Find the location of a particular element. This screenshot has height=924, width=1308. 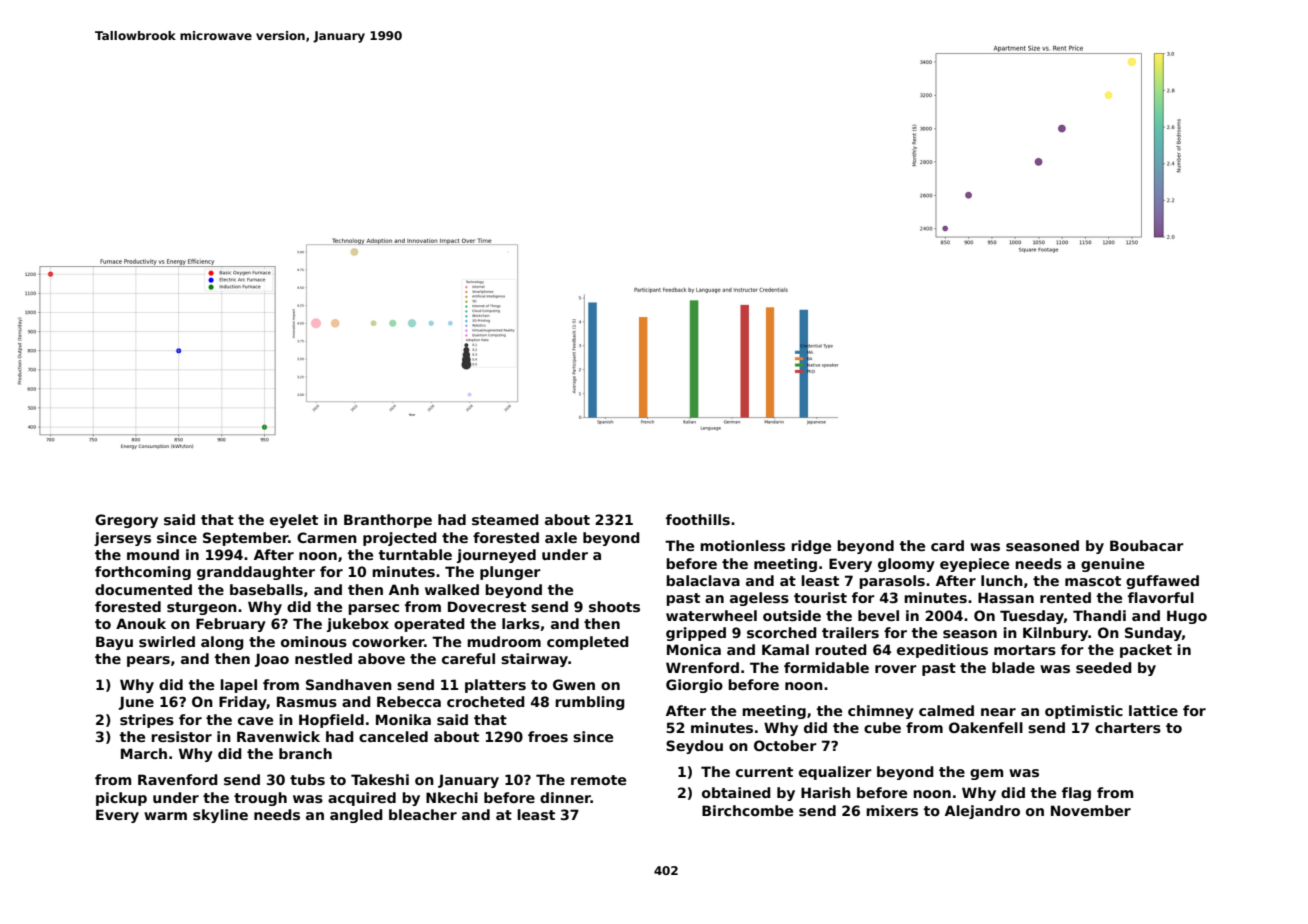

outside is located at coordinates (792, 615).
